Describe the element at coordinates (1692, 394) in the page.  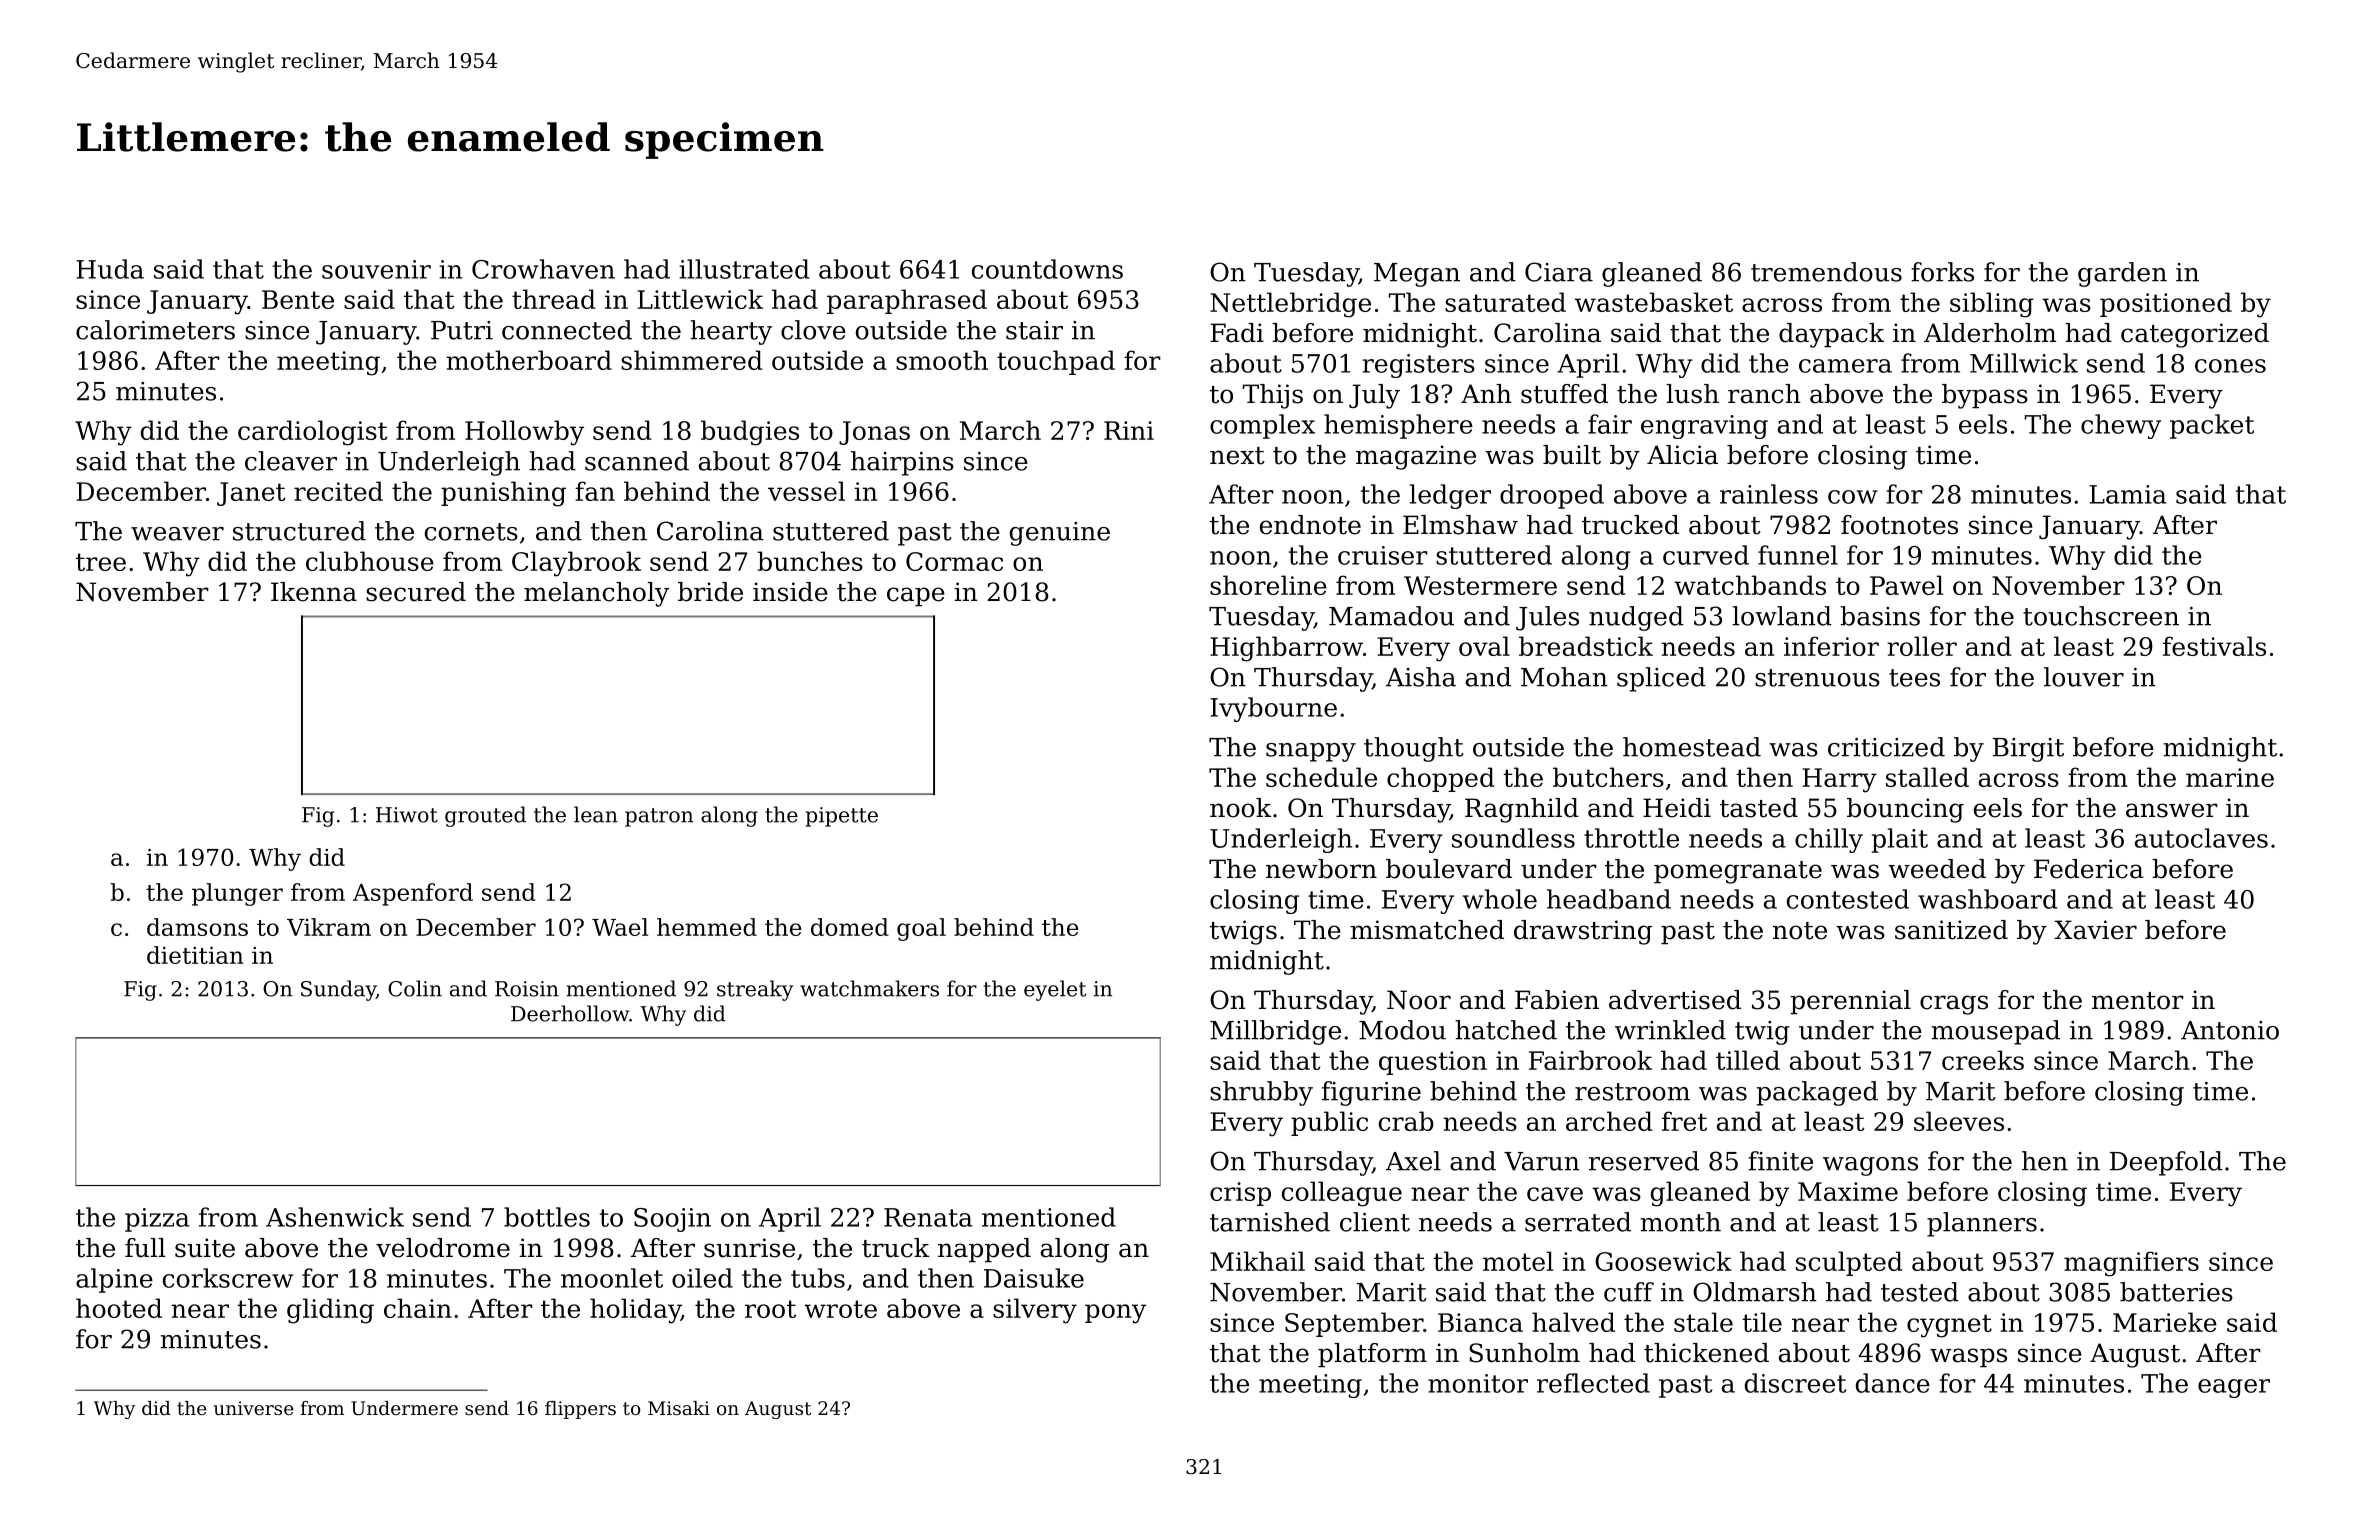
I see `lush` at that location.
